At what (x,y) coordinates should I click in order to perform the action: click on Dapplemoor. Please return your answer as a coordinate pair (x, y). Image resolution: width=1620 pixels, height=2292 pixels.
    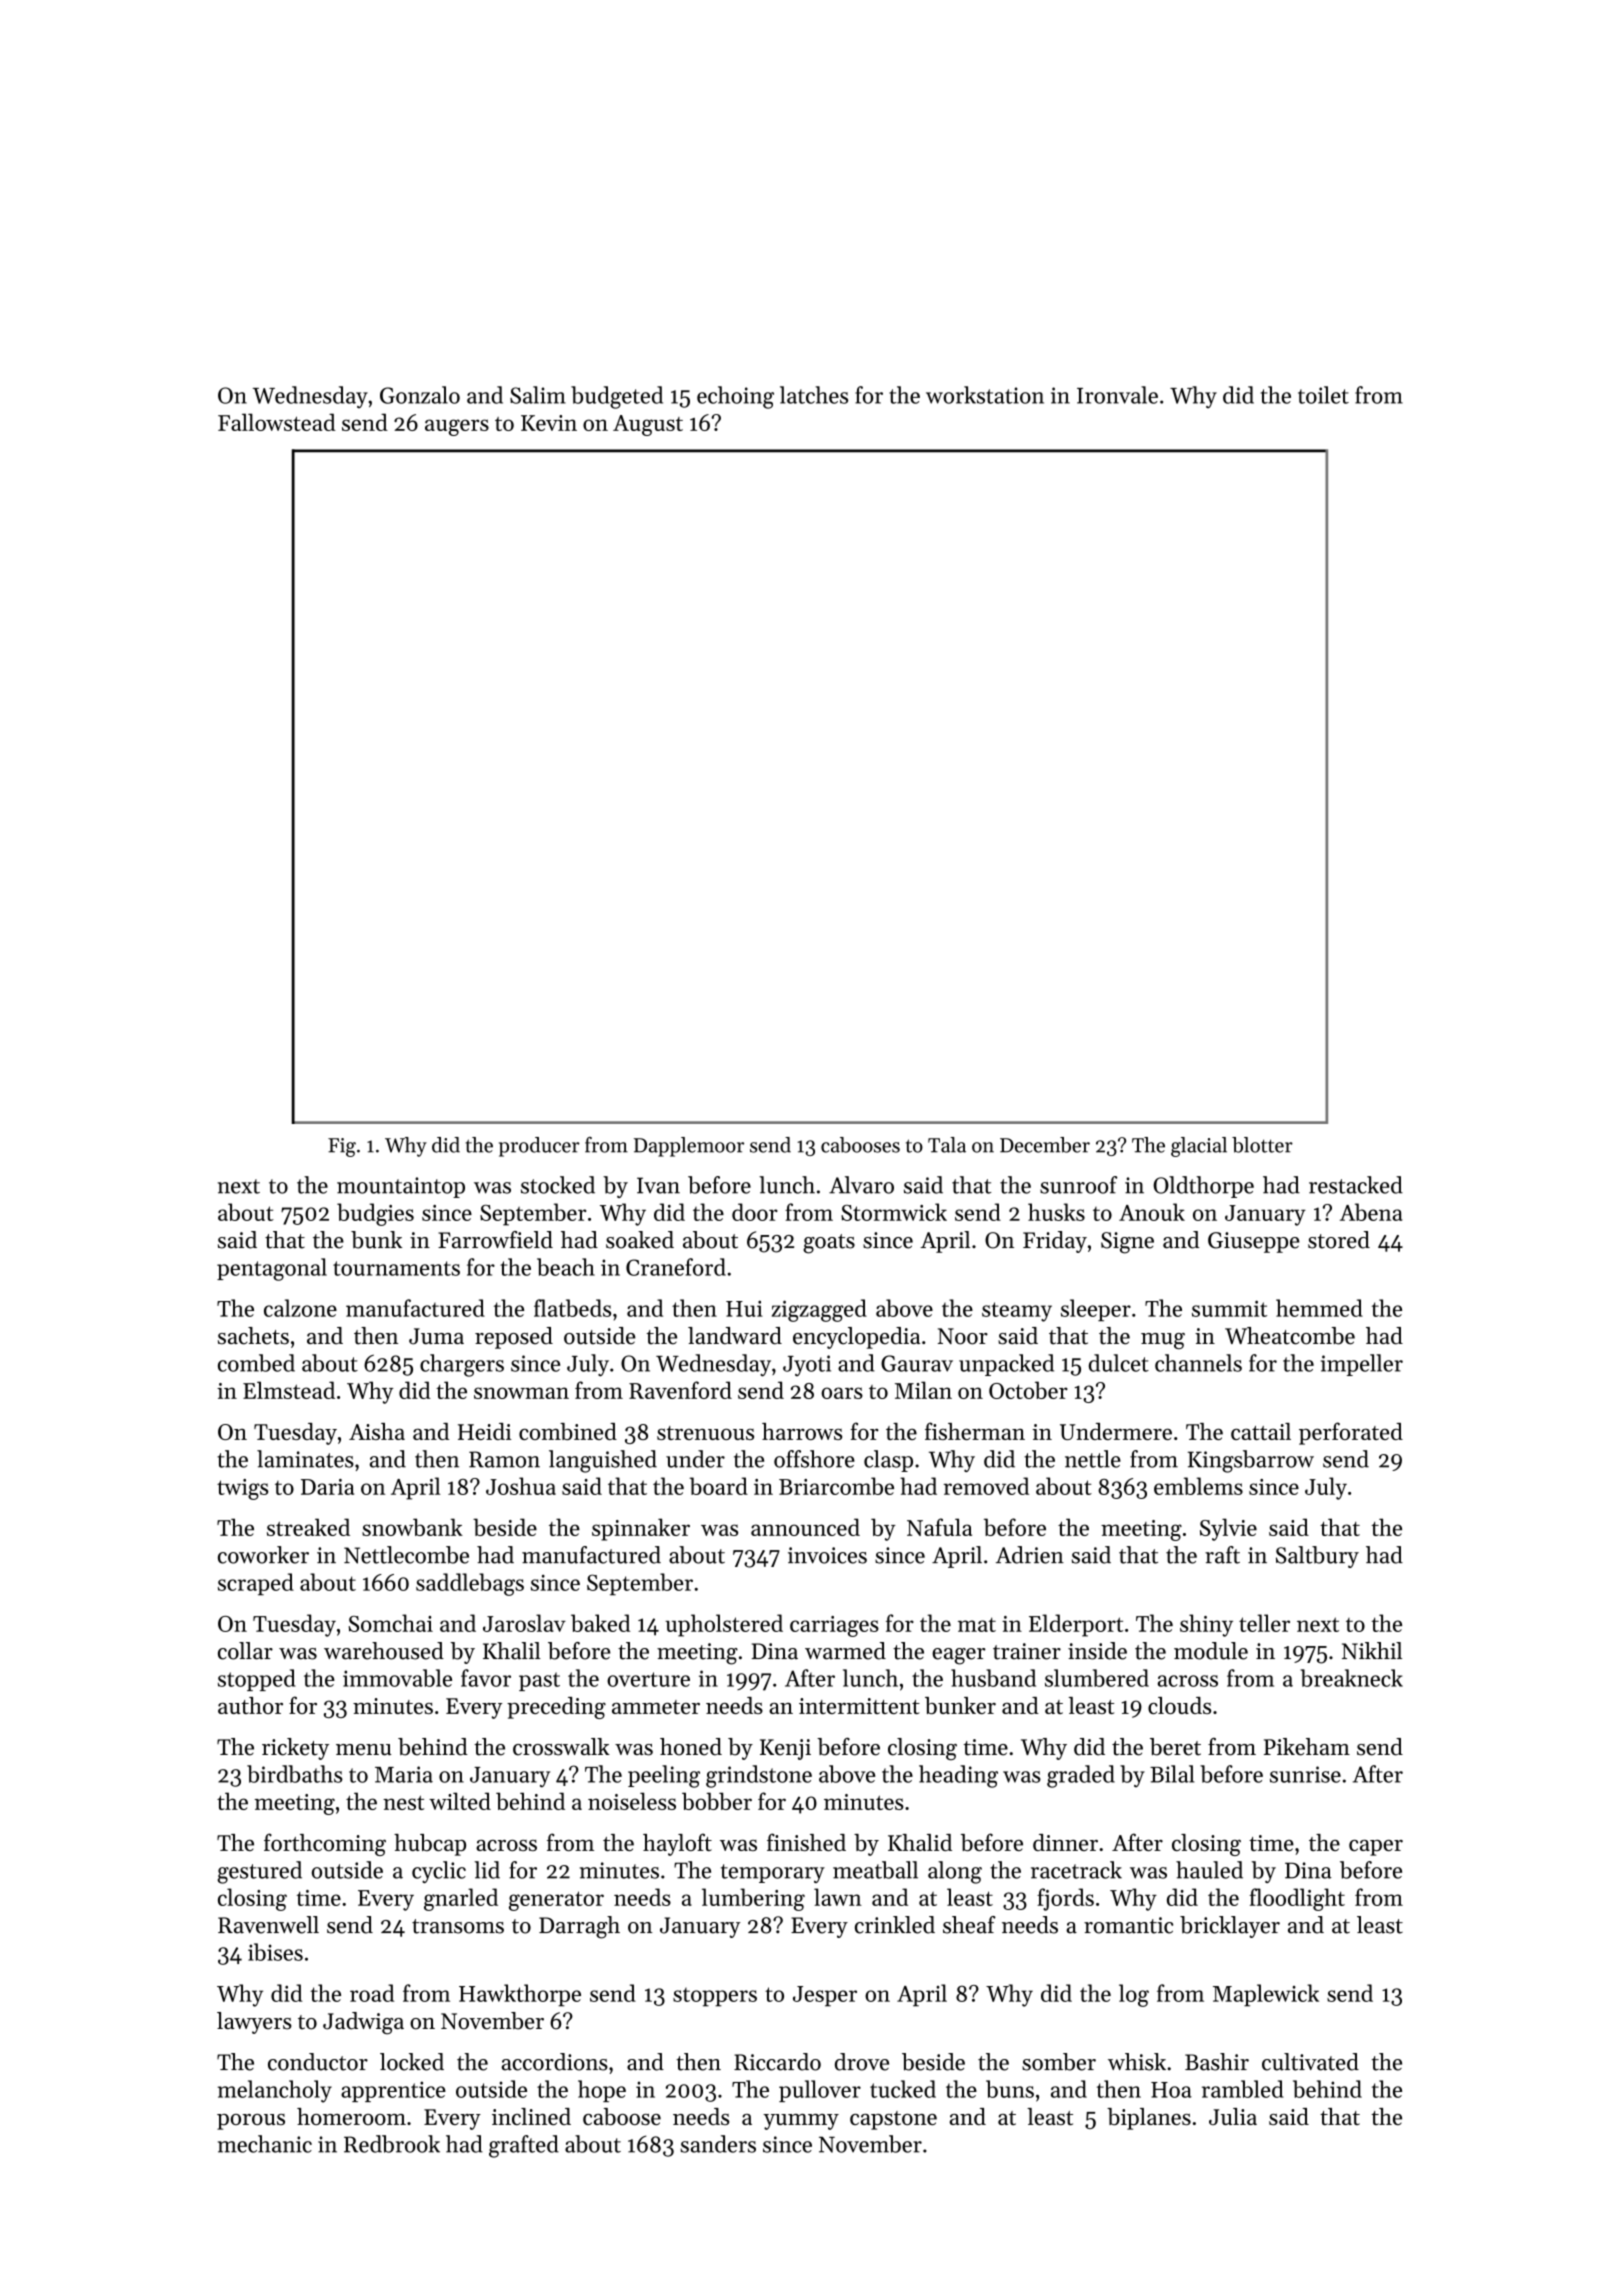
    Looking at the image, I should click on (689, 1147).
